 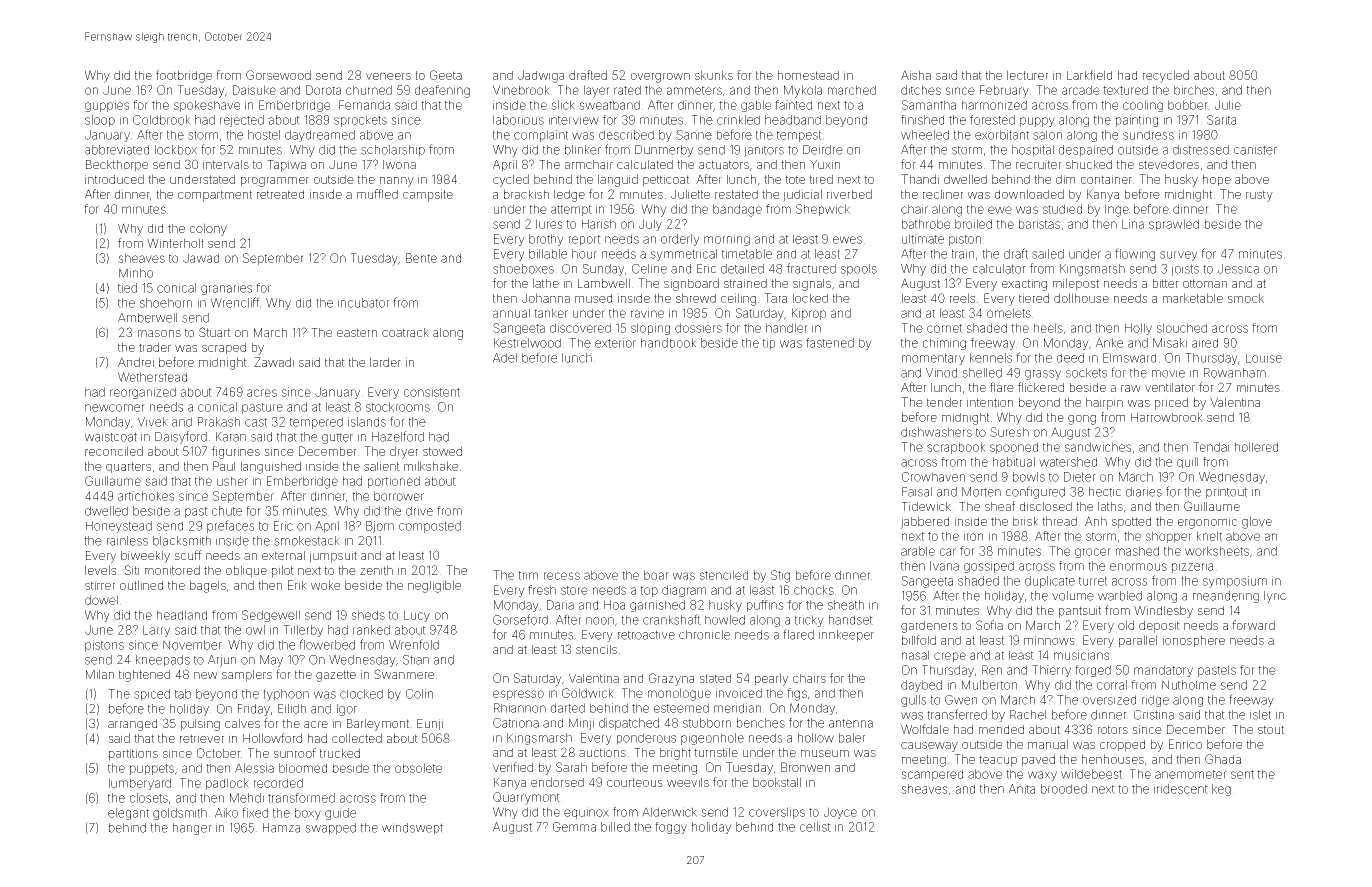 What do you see at coordinates (432, 392) in the screenshot?
I see `consistent` at bounding box center [432, 392].
